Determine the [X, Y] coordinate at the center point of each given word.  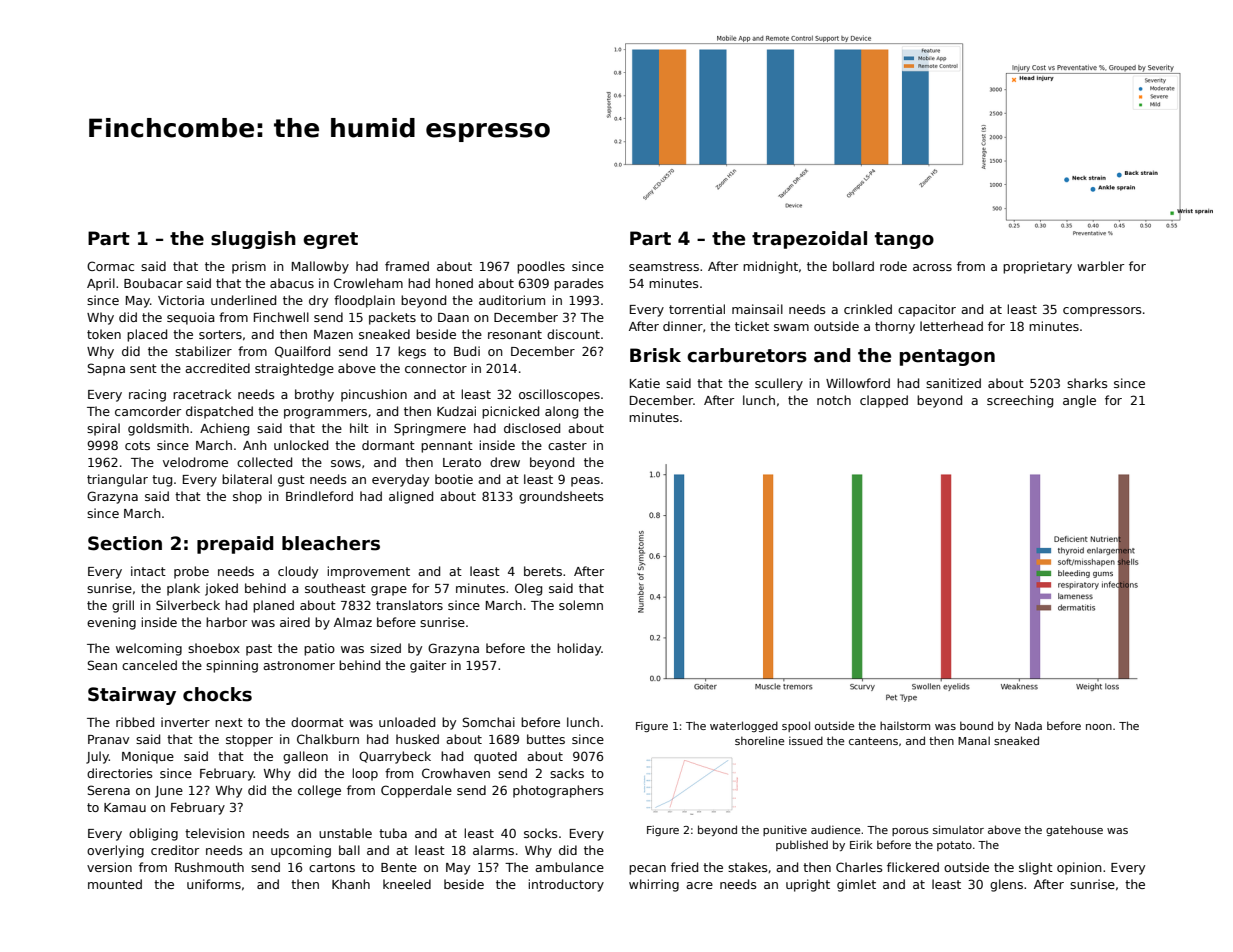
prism [249, 267]
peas [585, 482]
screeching [1020, 401]
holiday [579, 649]
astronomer [299, 665]
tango [904, 240]
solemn [581, 605]
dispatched [219, 412]
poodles [541, 267]
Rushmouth [209, 867]
